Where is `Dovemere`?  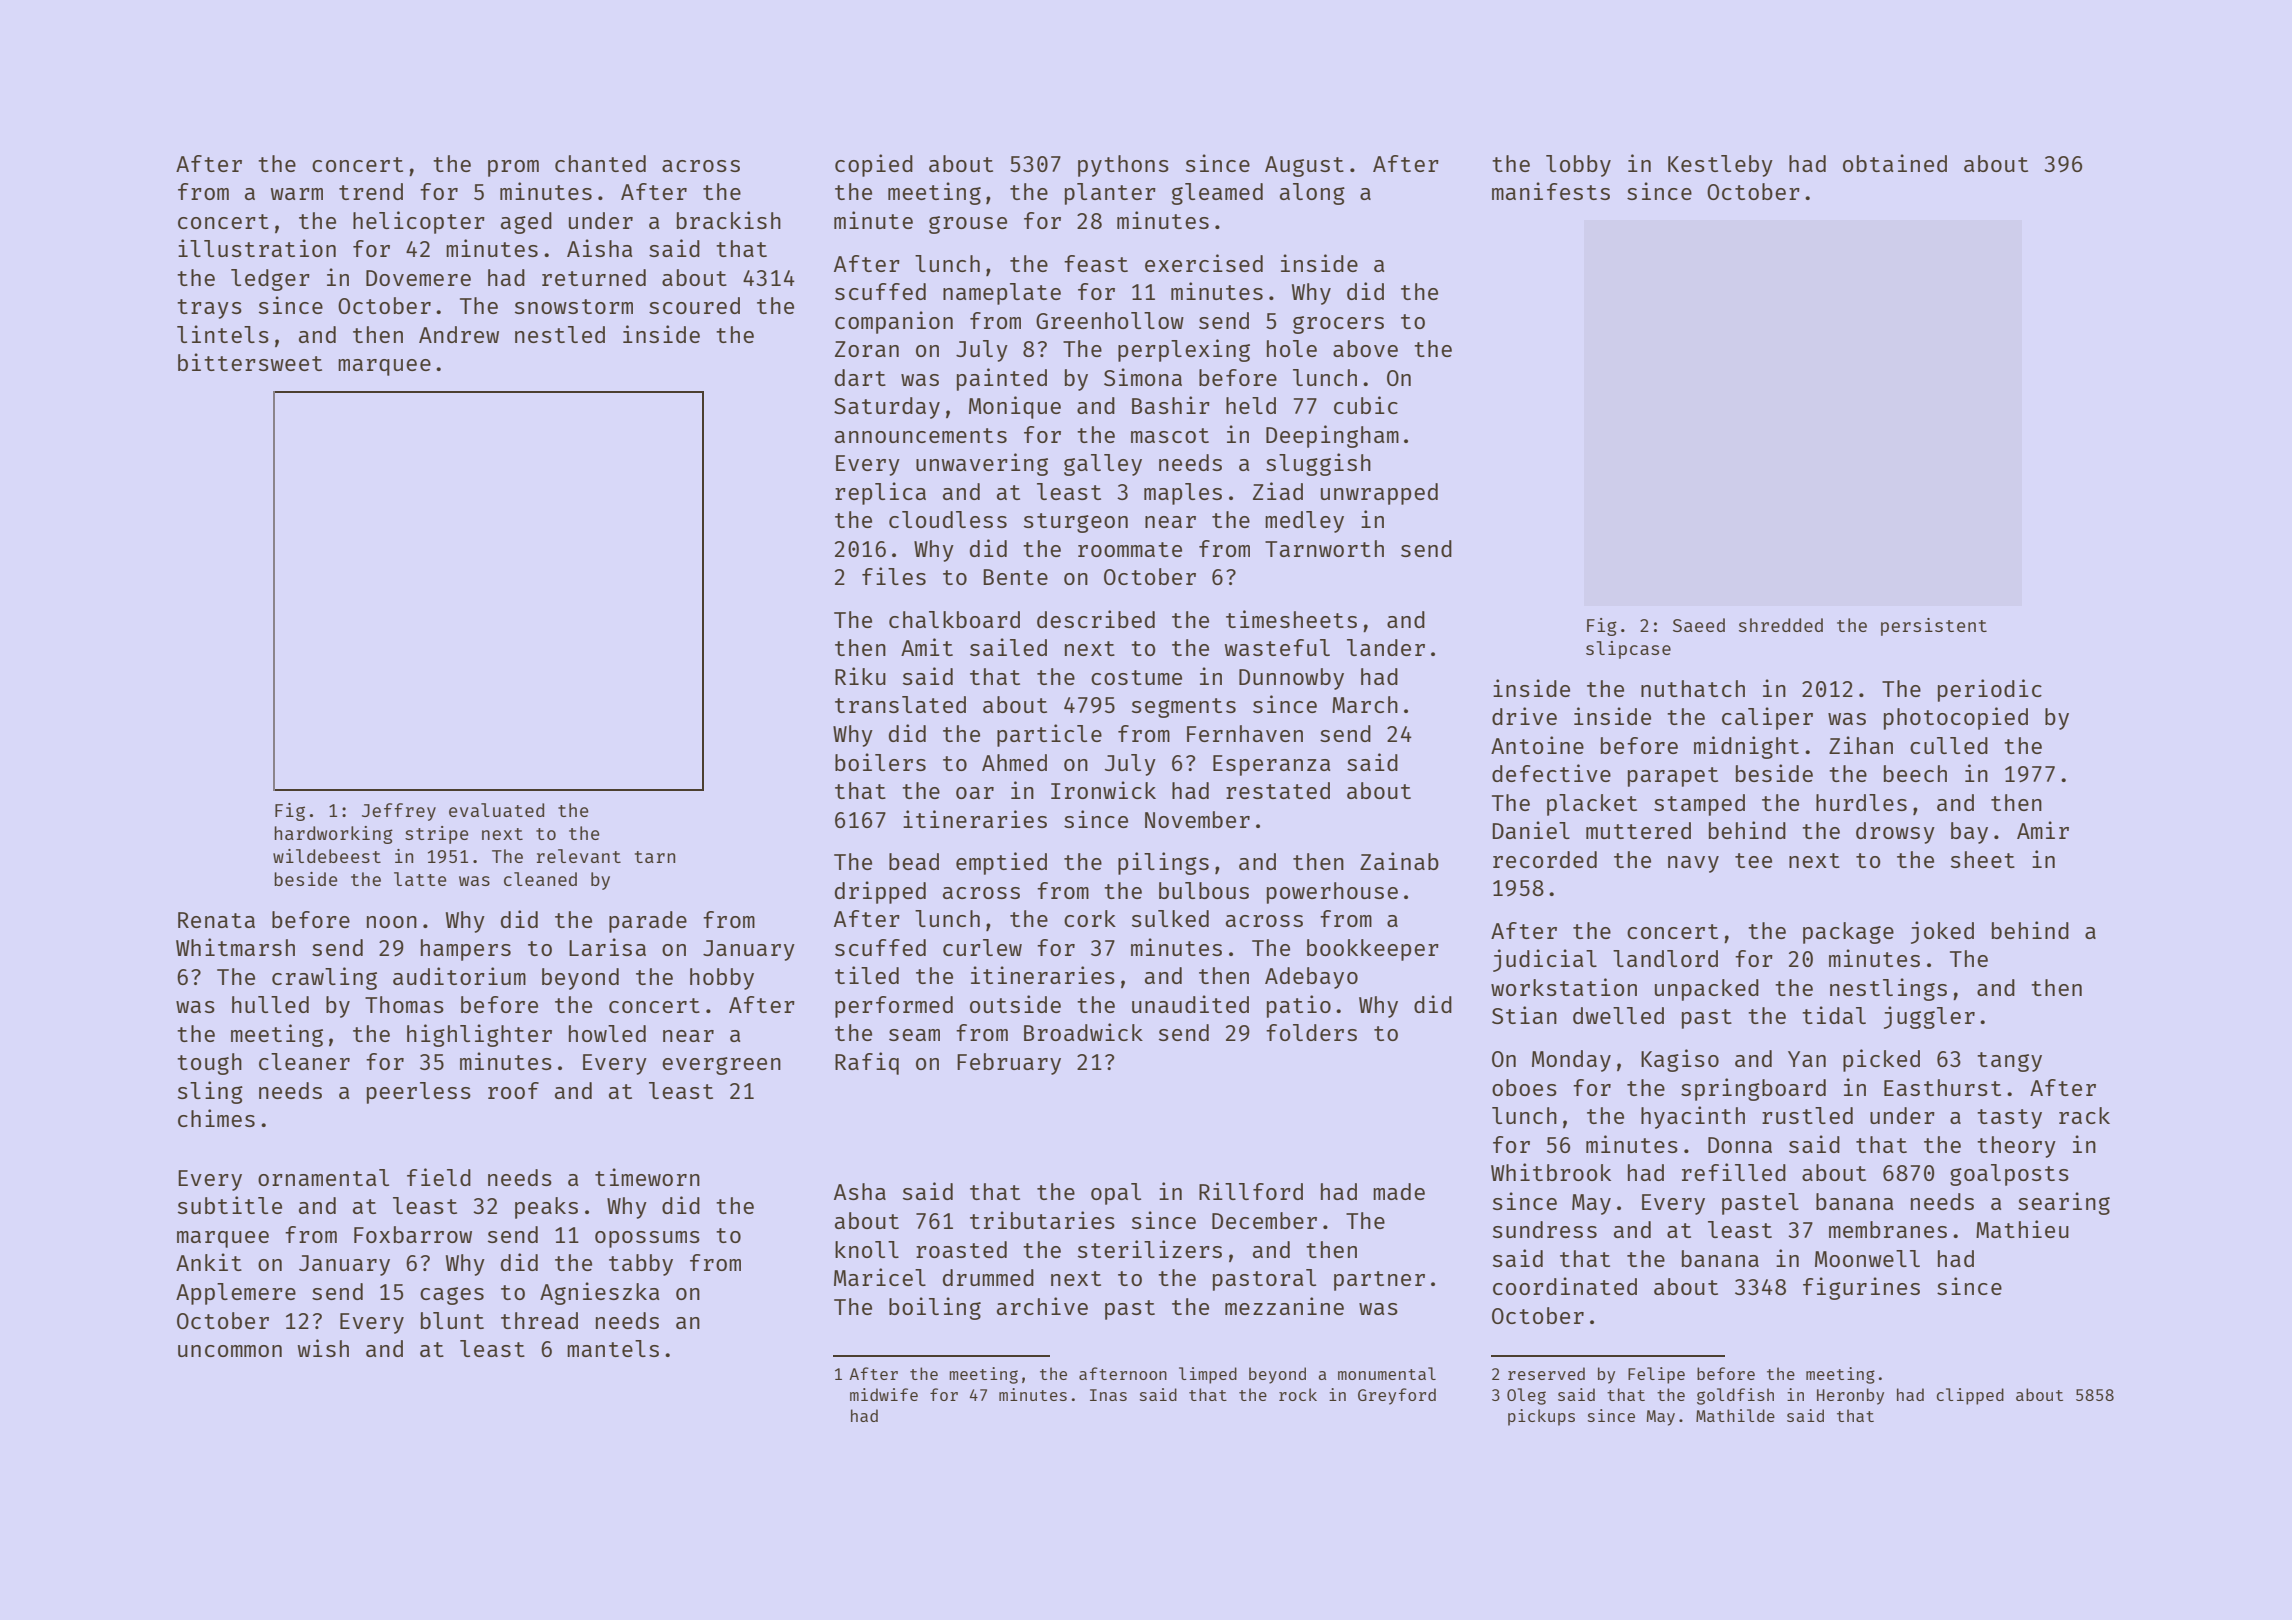 Dovemere is located at coordinates (418, 278).
